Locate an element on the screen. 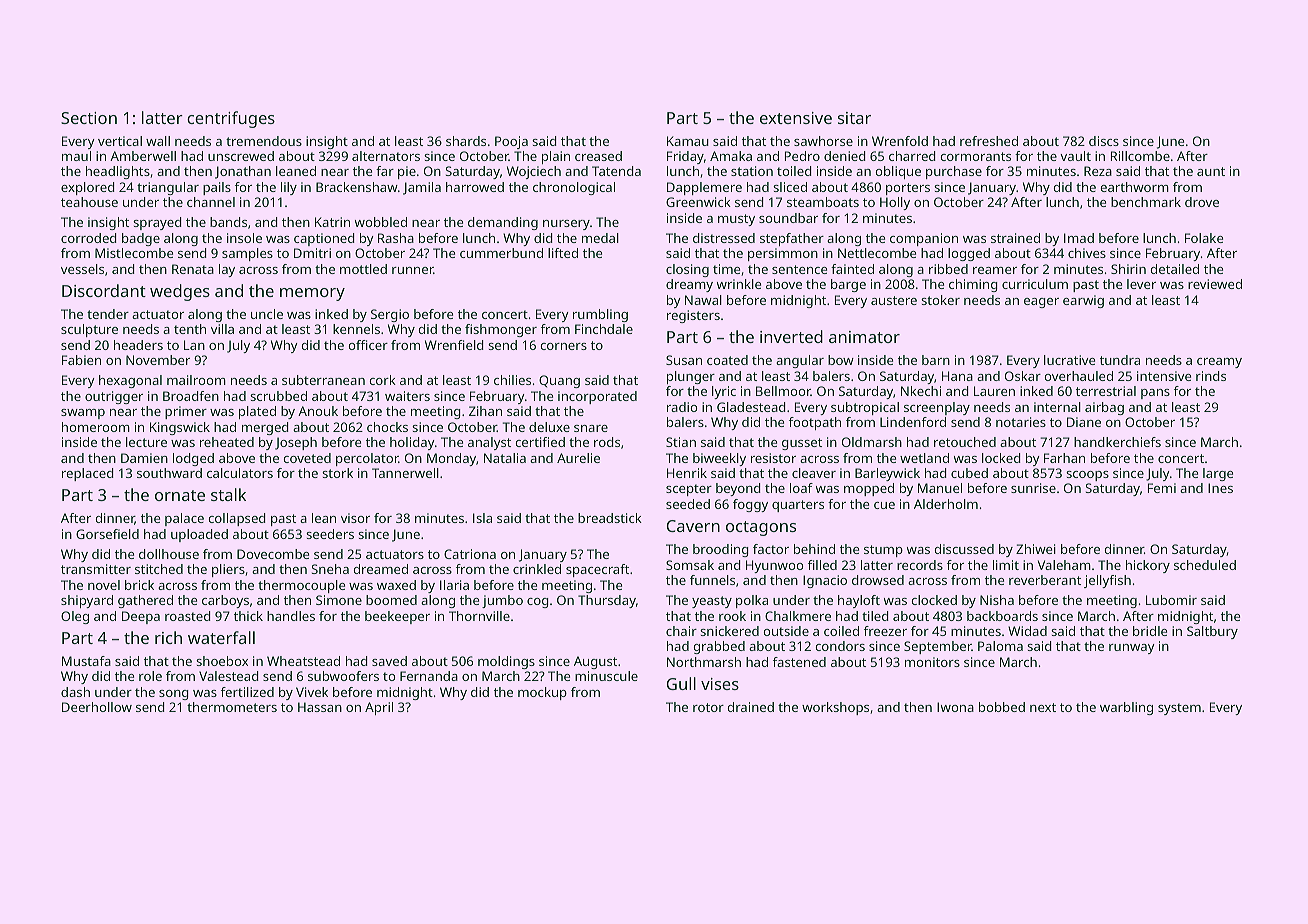 The image size is (1308, 924). samples is located at coordinates (247, 254).
